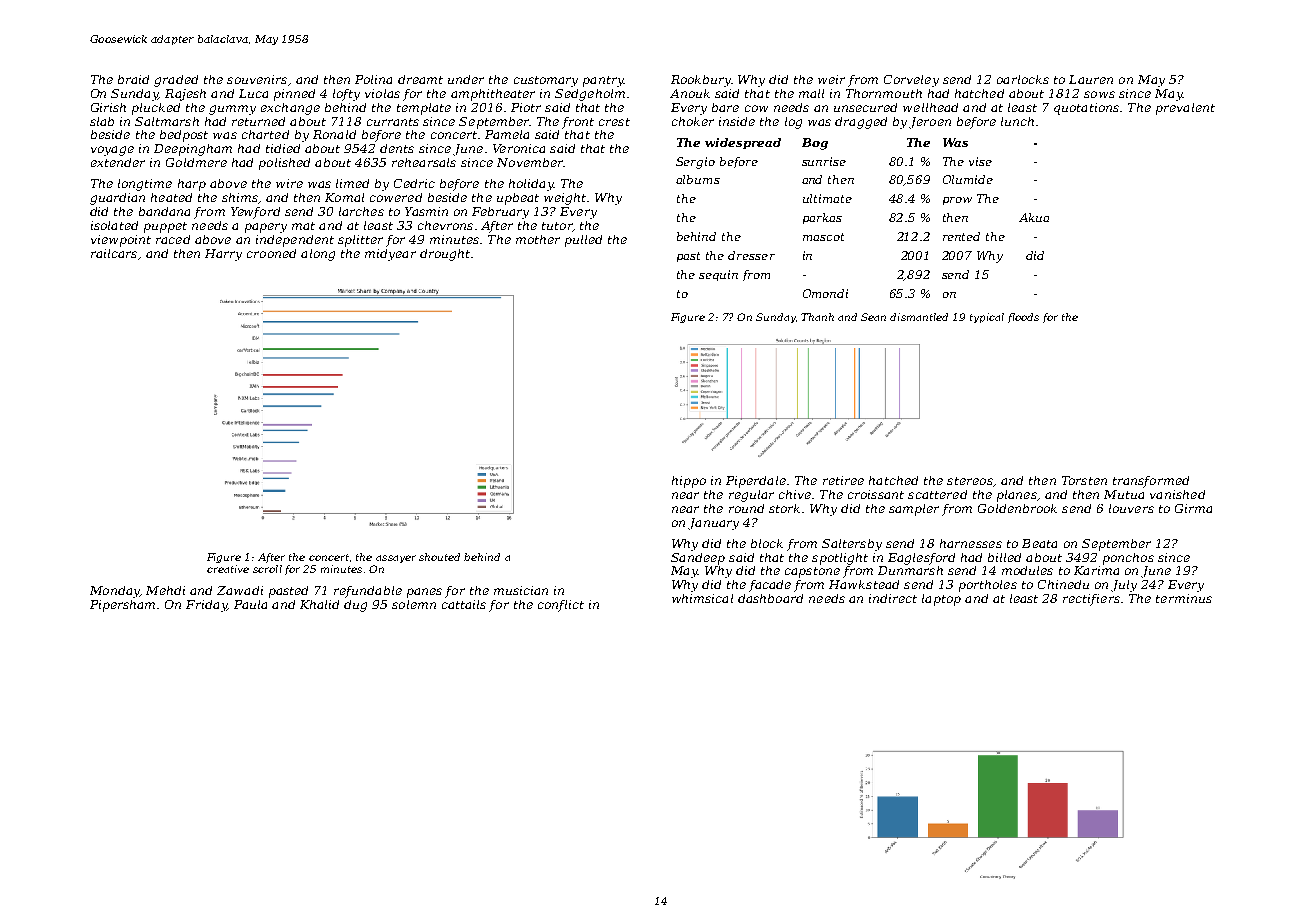  Describe the element at coordinates (817, 317) in the page. I see `Thanh` at that location.
